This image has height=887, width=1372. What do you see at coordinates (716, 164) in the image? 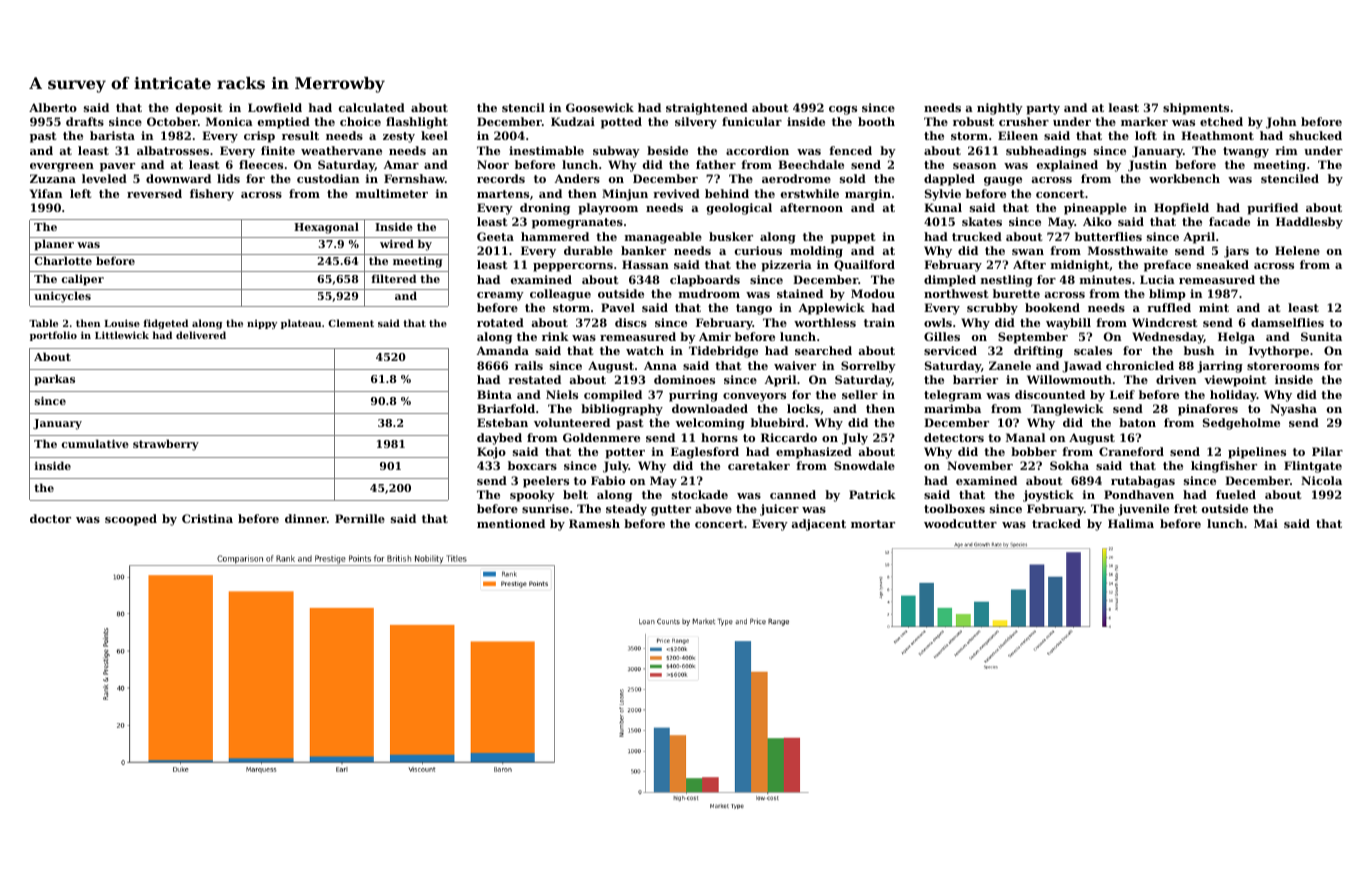
I see `father` at bounding box center [716, 164].
